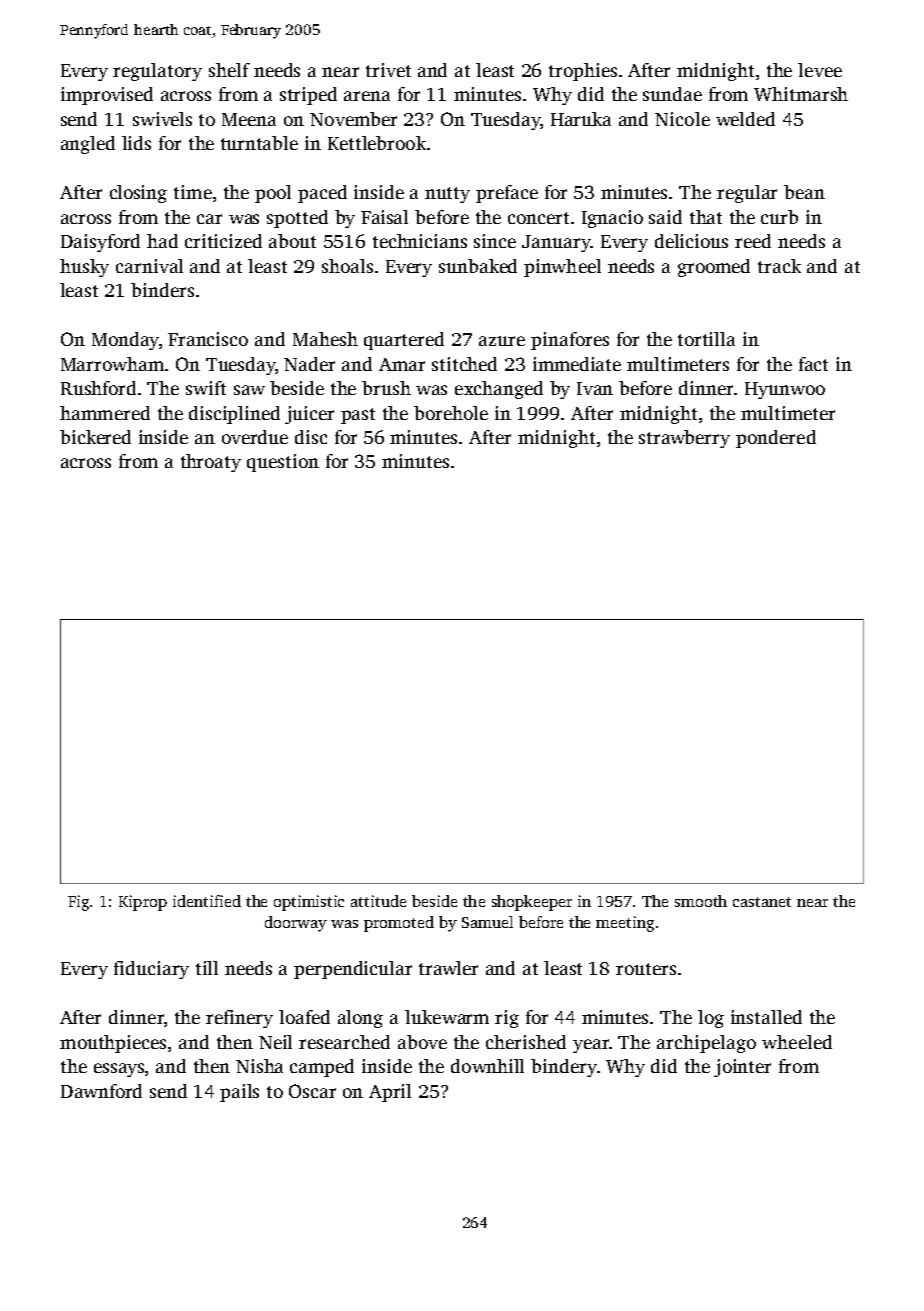  Describe the element at coordinates (151, 970) in the document. I see `fiduciary` at that location.
